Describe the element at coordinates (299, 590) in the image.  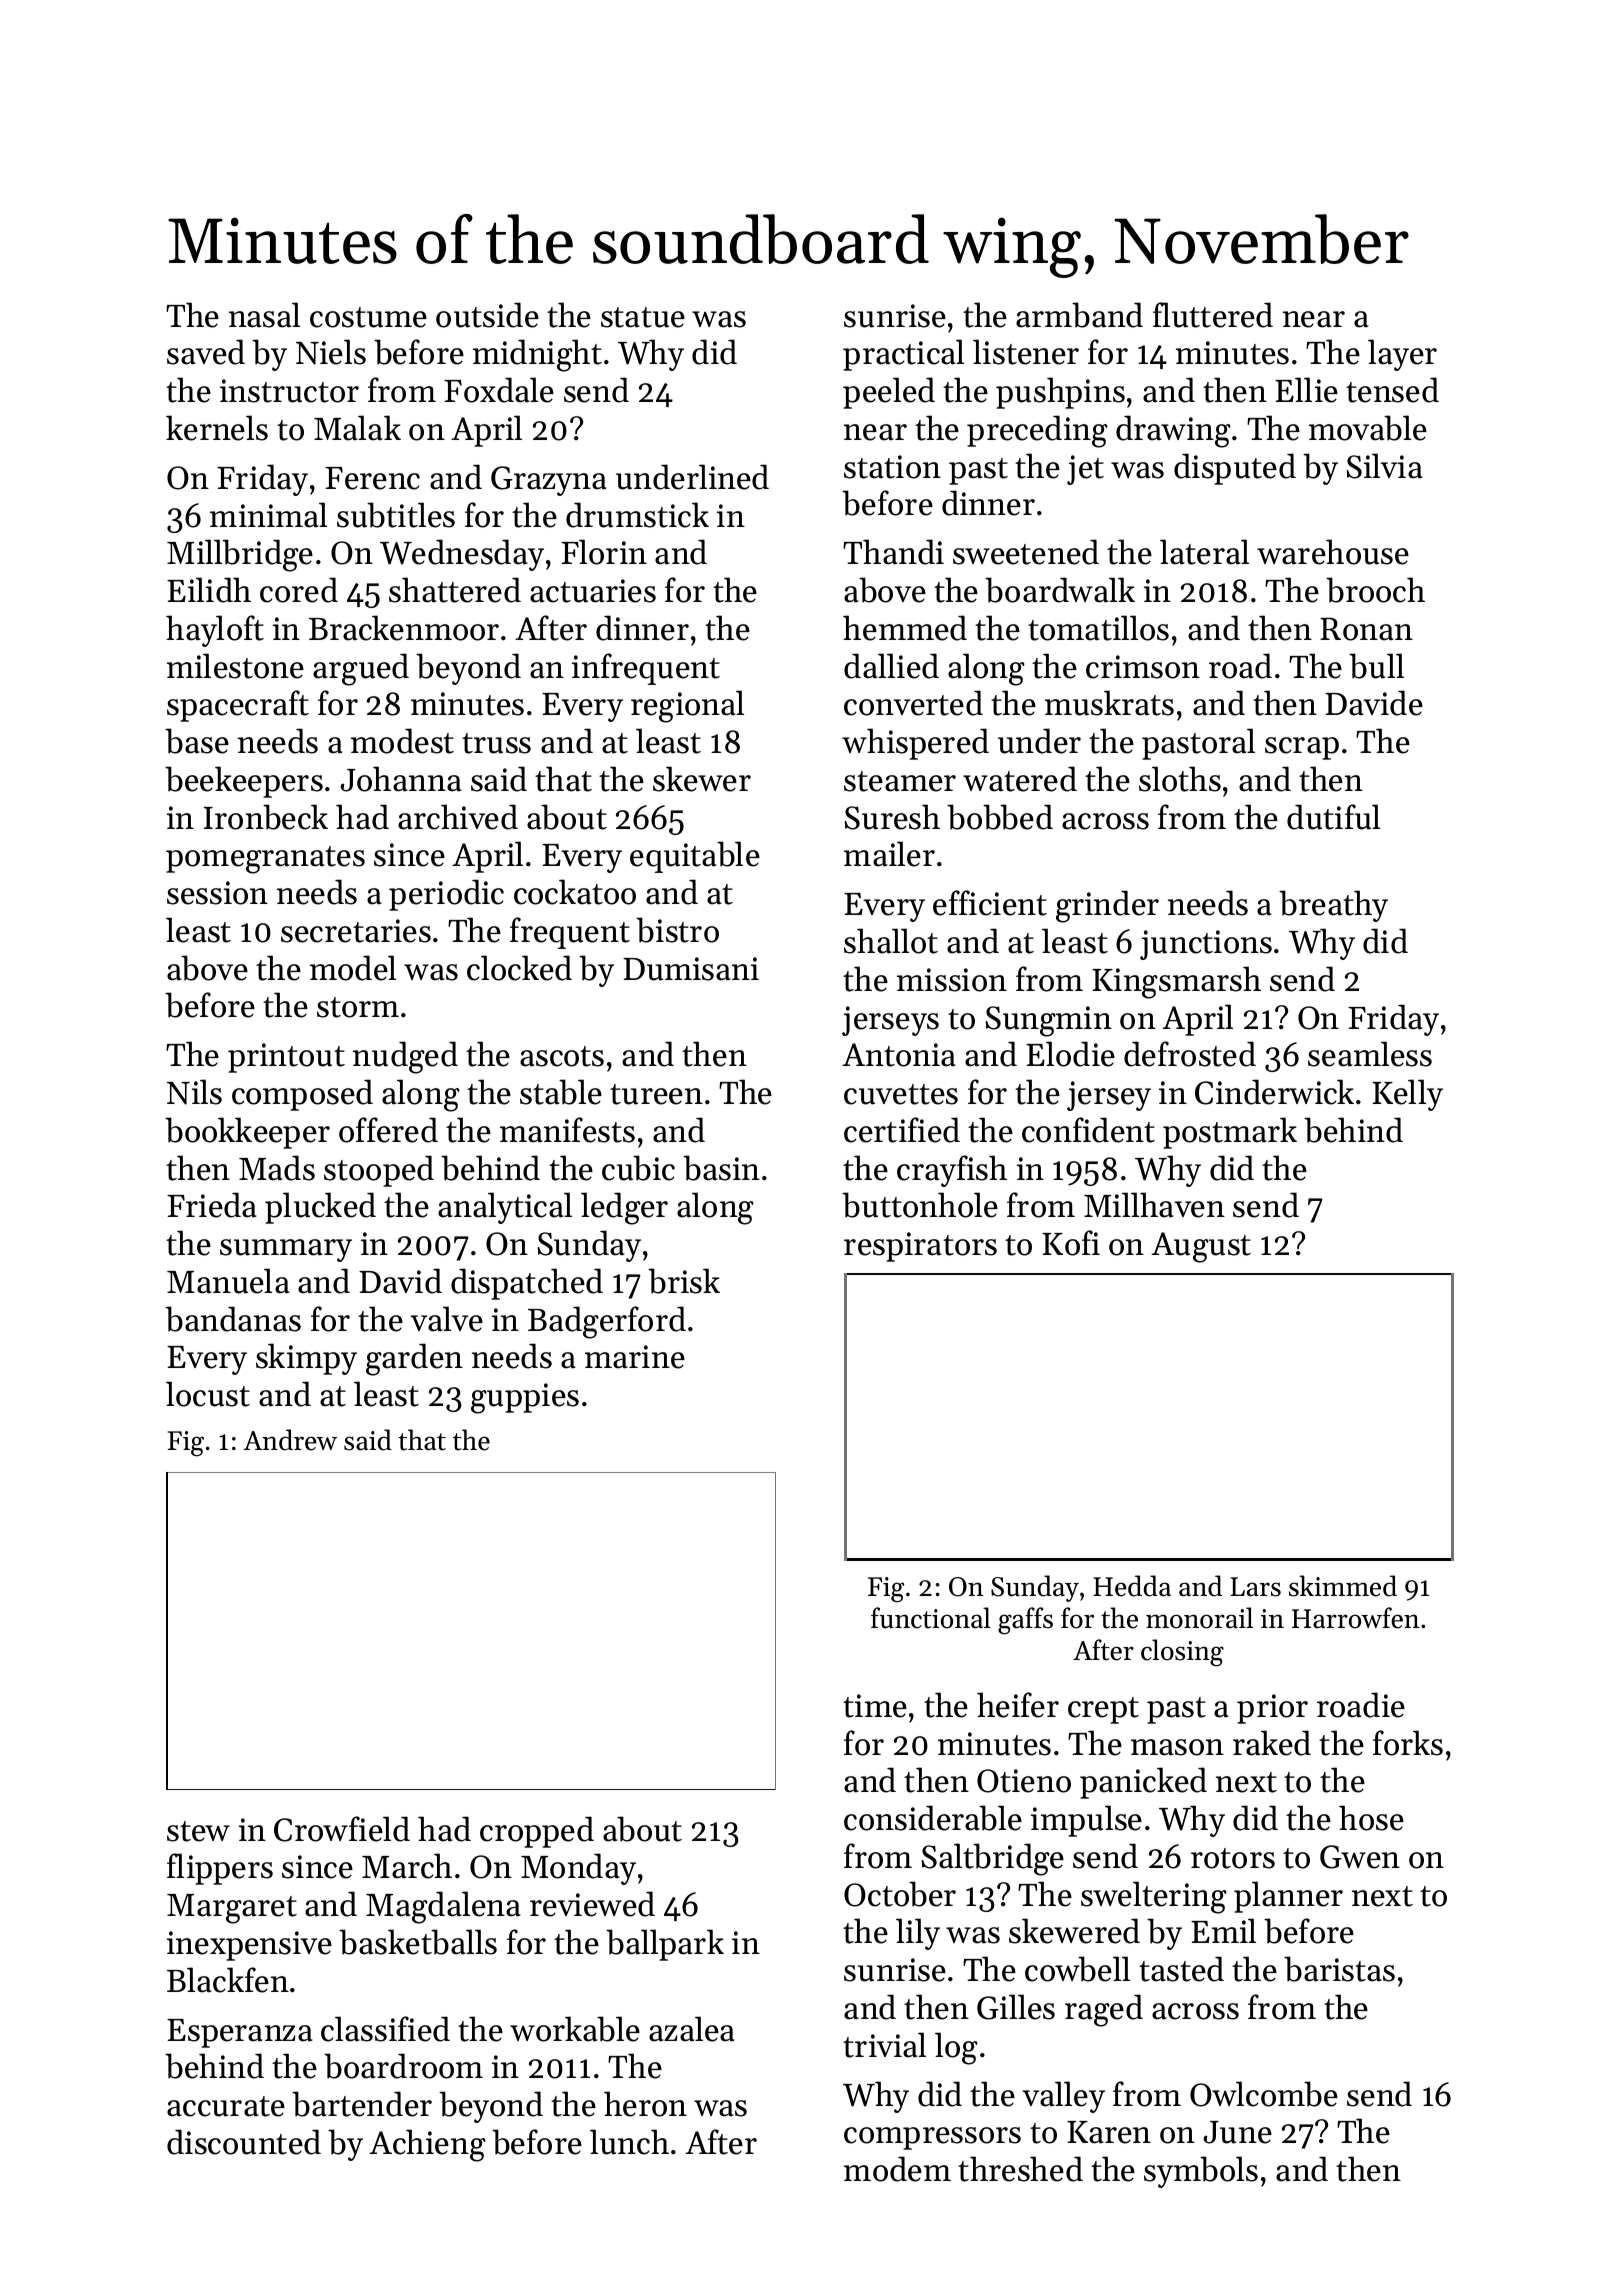
I see `cored` at that location.
